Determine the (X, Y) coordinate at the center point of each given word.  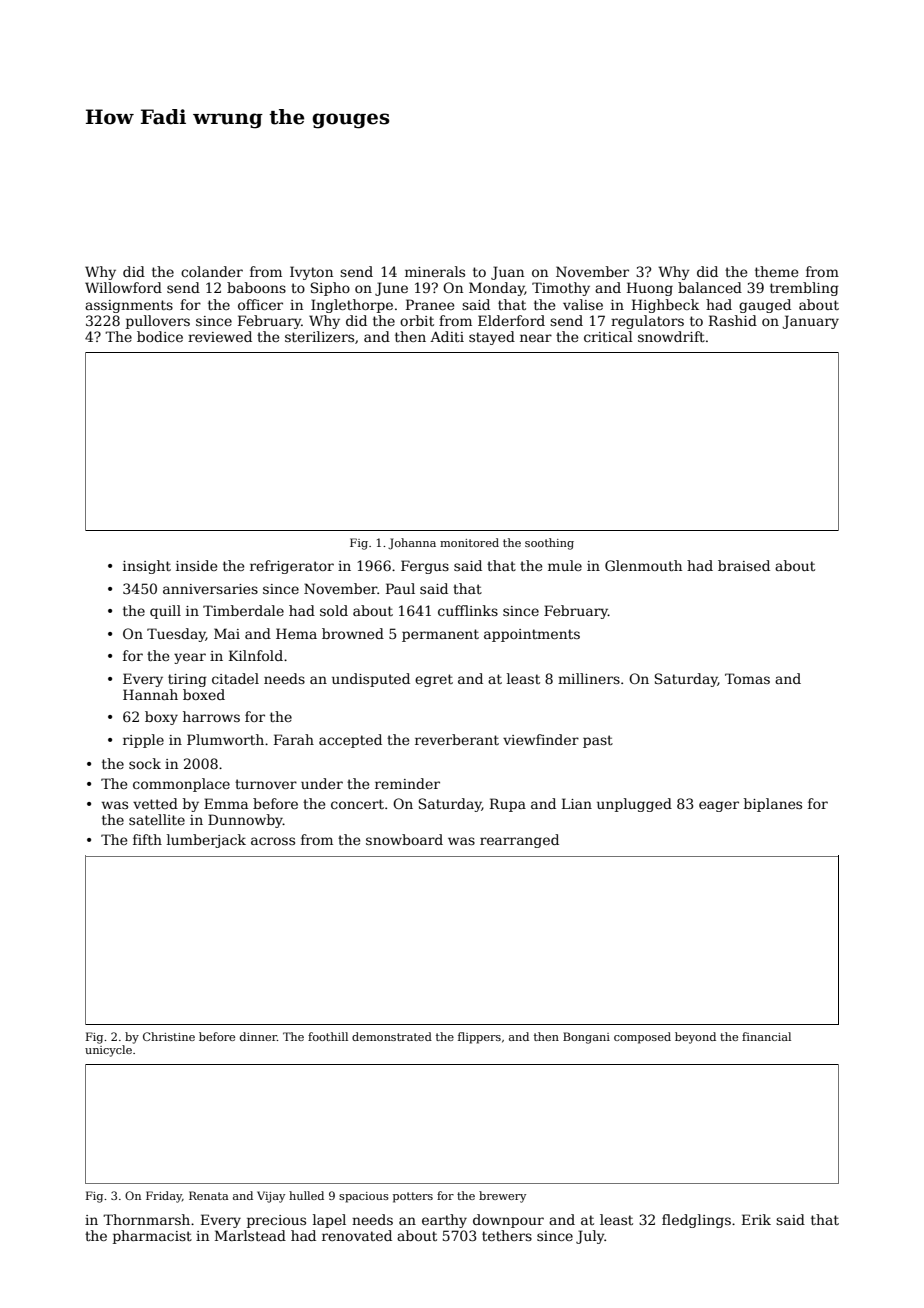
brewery (502, 1197)
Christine (169, 1036)
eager (719, 806)
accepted (350, 741)
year (190, 658)
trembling (804, 289)
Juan (507, 273)
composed (642, 1038)
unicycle (108, 1051)
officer (260, 304)
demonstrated (392, 1036)
